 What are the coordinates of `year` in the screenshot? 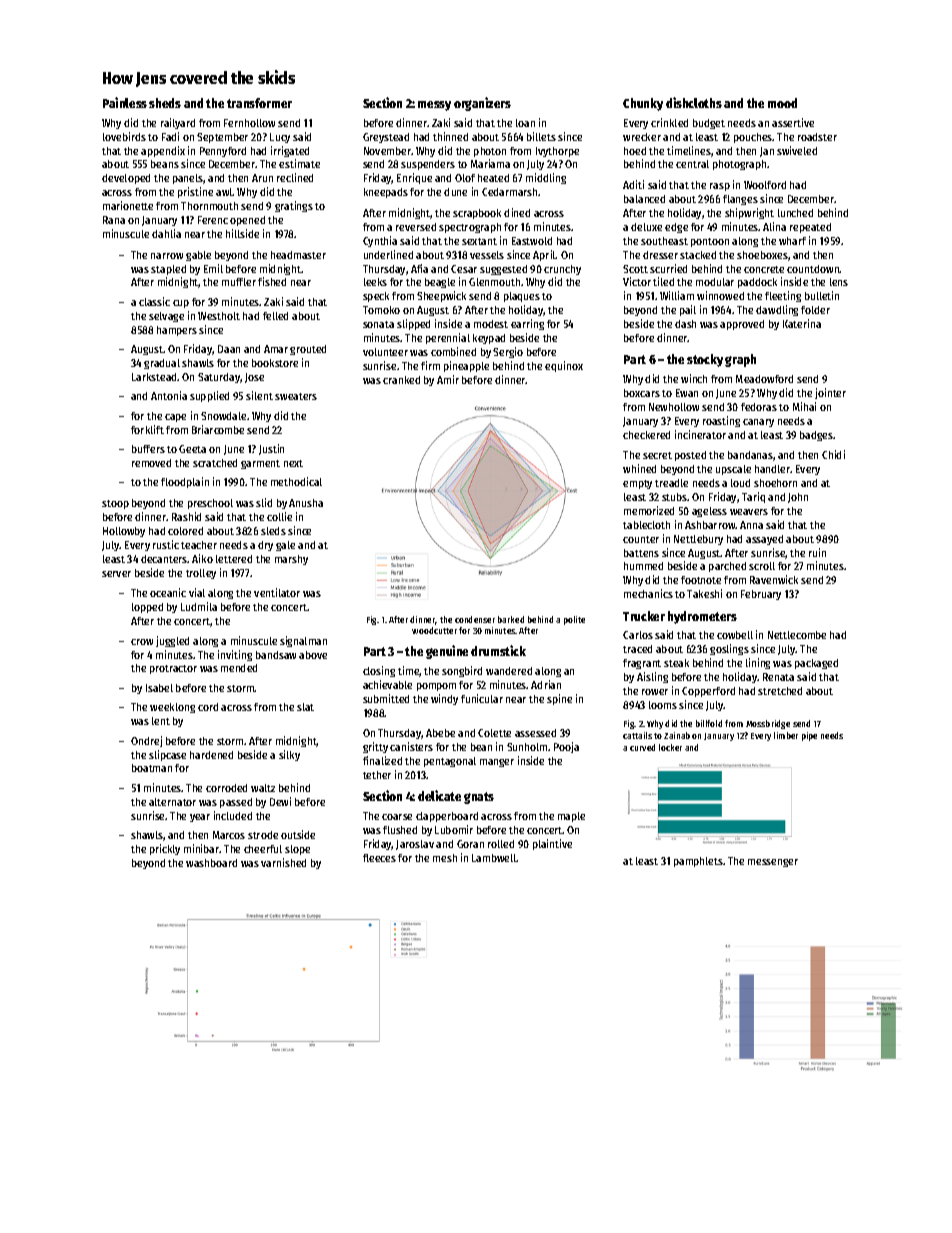 It's located at (200, 818).
